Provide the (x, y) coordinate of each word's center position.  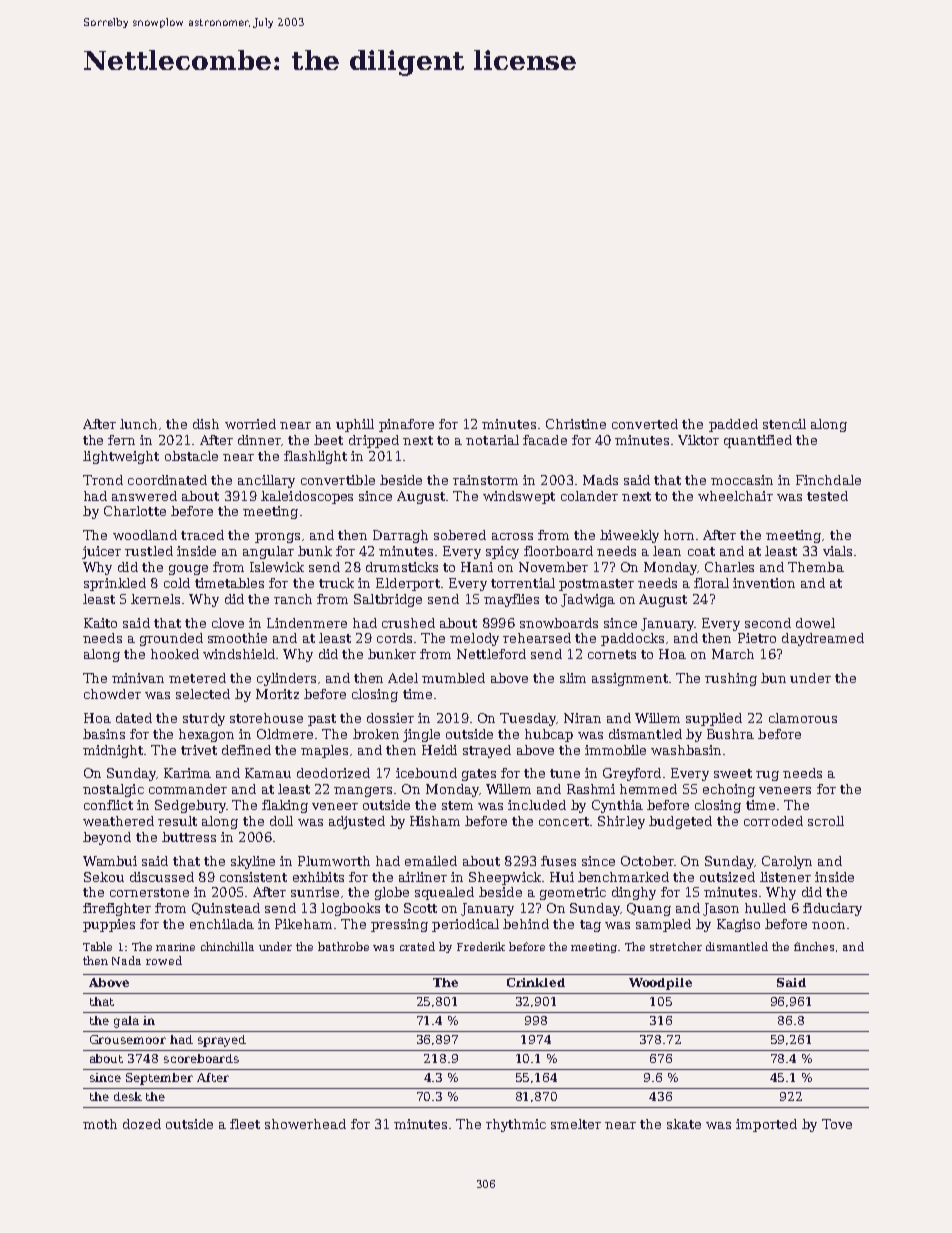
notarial (492, 440)
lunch (138, 424)
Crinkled (536, 982)
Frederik (481, 946)
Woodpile (660, 984)
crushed (408, 623)
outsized (727, 877)
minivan (138, 678)
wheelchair (735, 496)
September (159, 1079)
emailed (431, 861)
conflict (108, 805)
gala (126, 1022)
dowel (815, 623)
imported (766, 1125)
